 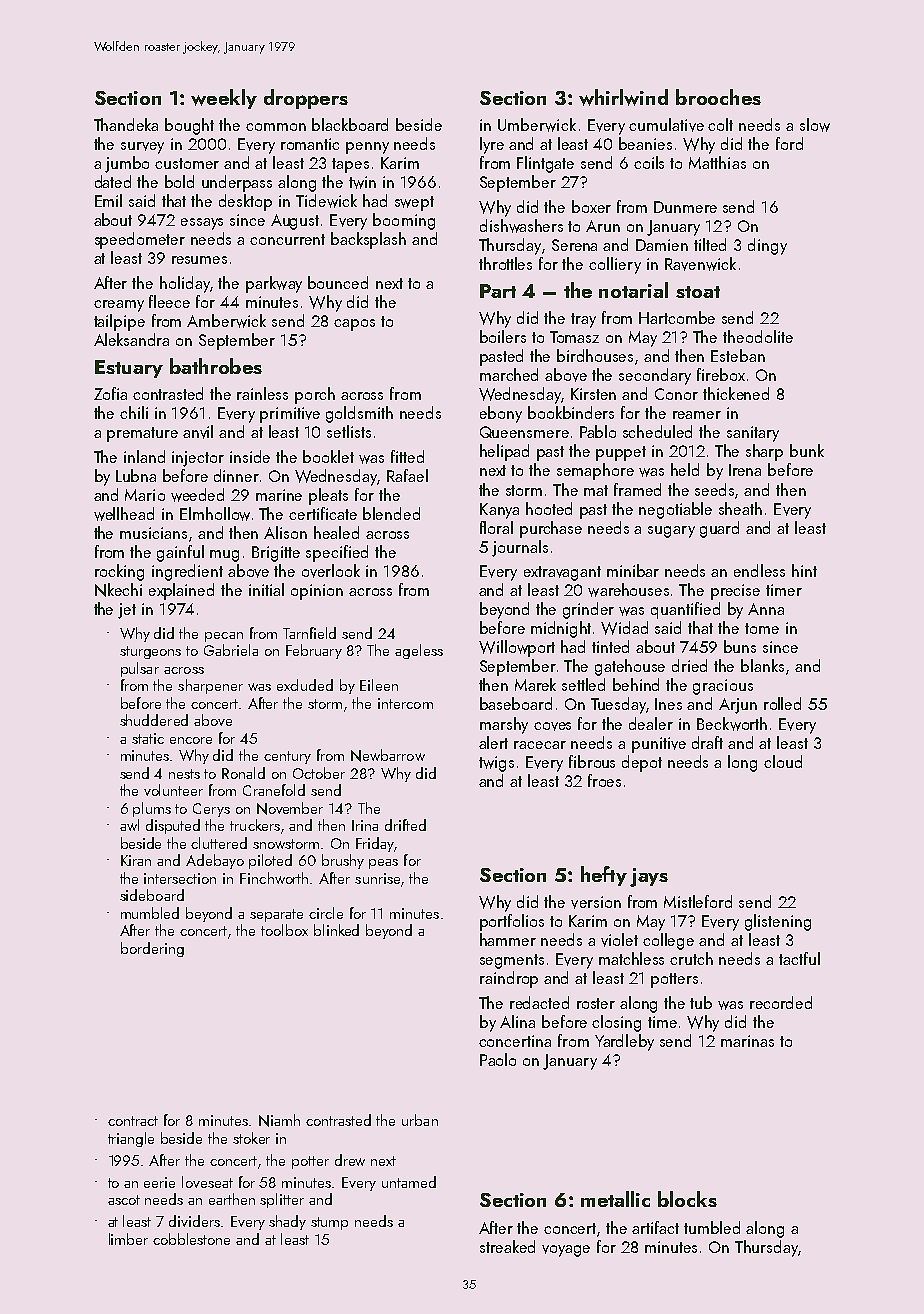 I want to click on Marek, so click(x=535, y=684).
